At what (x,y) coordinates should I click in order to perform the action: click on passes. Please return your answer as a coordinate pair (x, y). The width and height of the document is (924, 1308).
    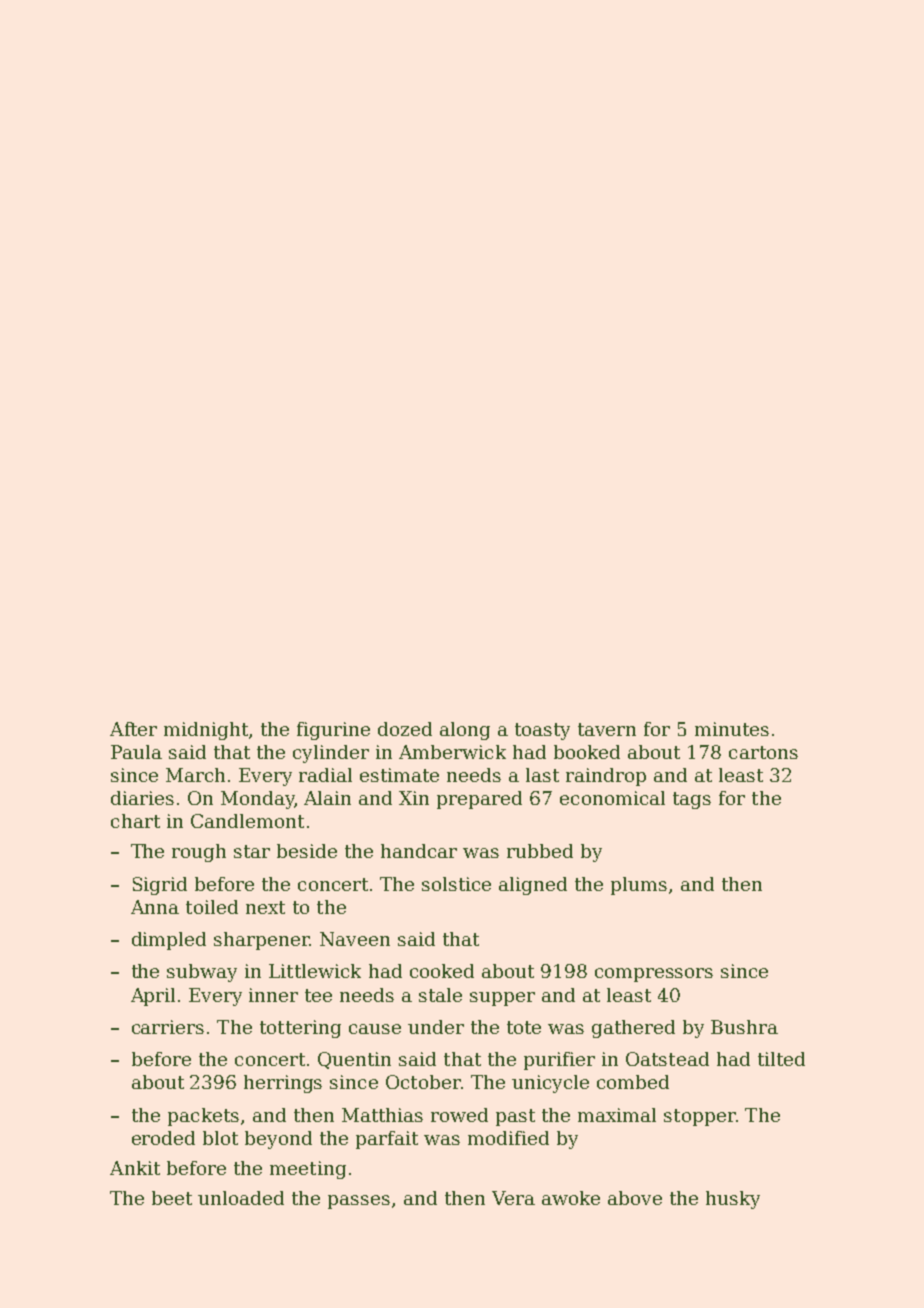
    Looking at the image, I should click on (359, 1202).
